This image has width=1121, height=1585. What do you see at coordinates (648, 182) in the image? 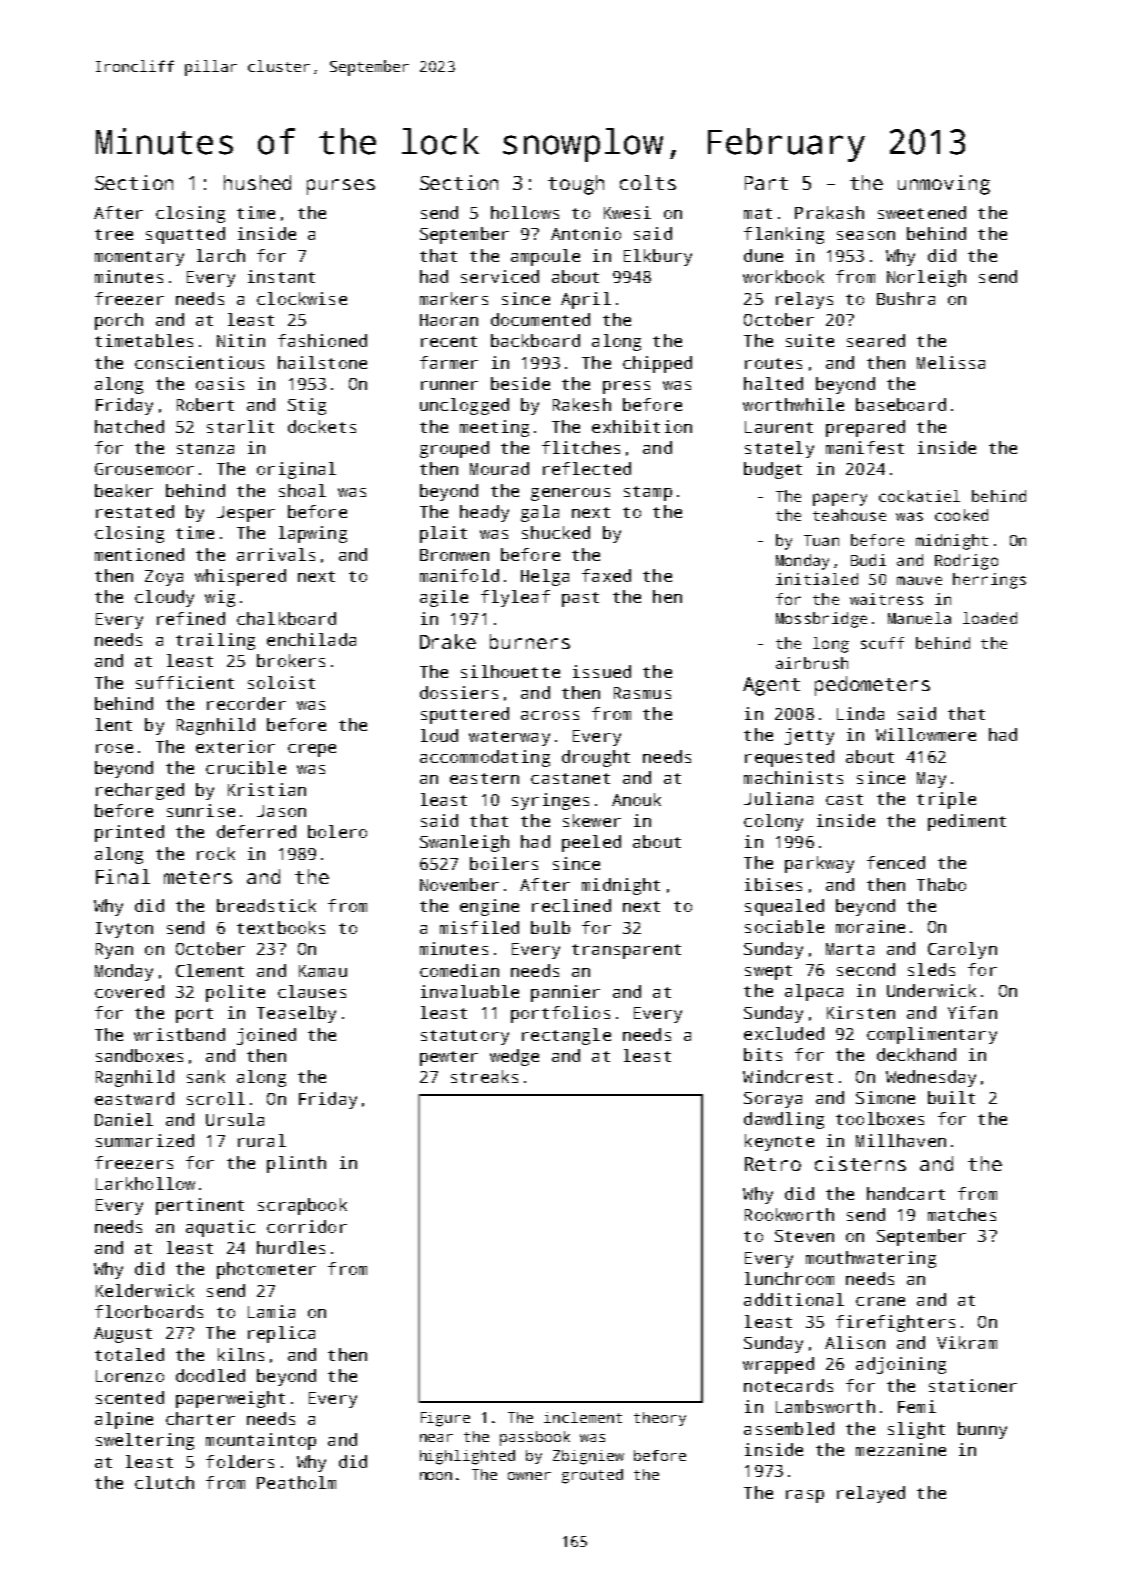
I see `colts` at bounding box center [648, 182].
